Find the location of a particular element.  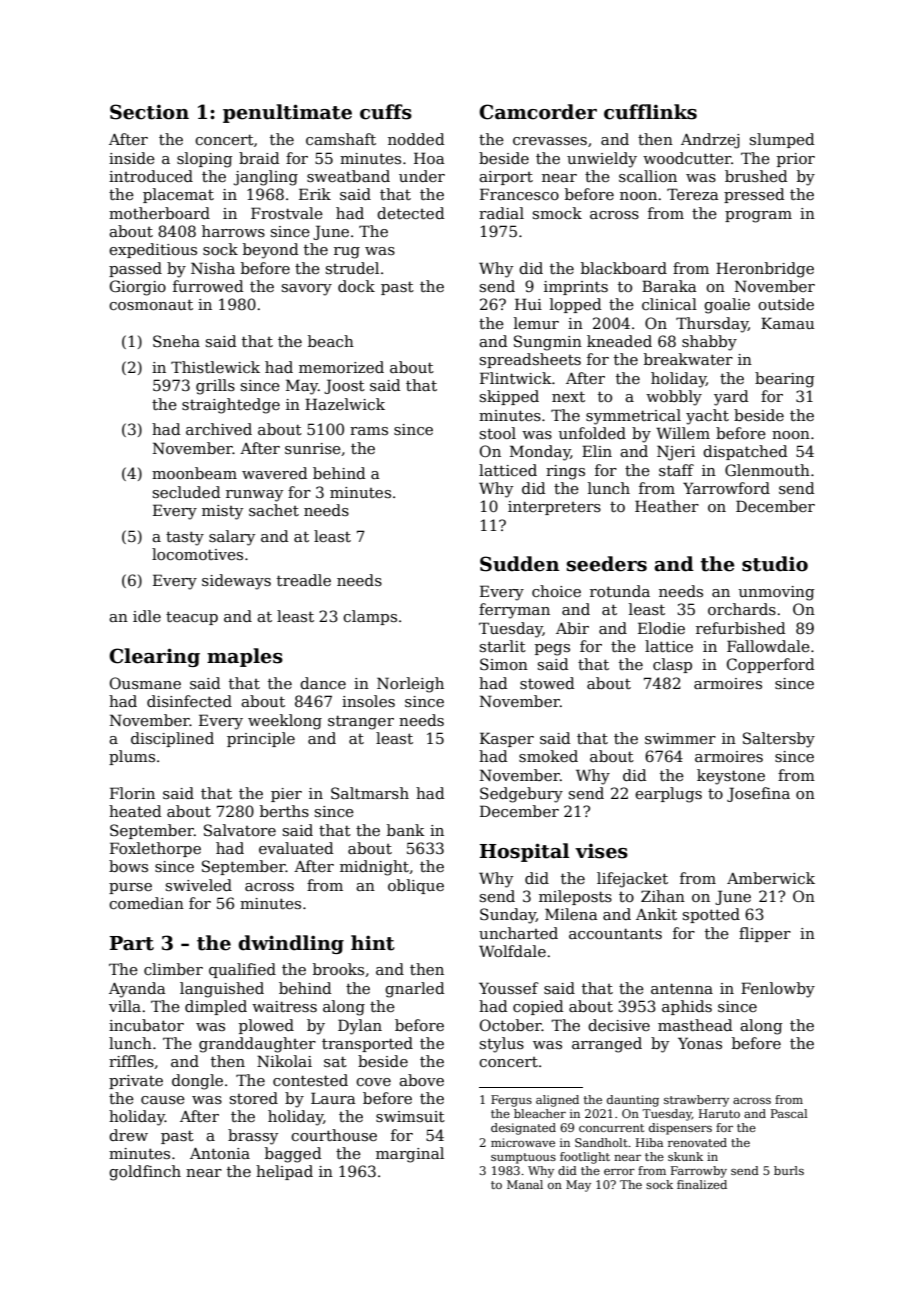

Sneha is located at coordinates (176, 341).
